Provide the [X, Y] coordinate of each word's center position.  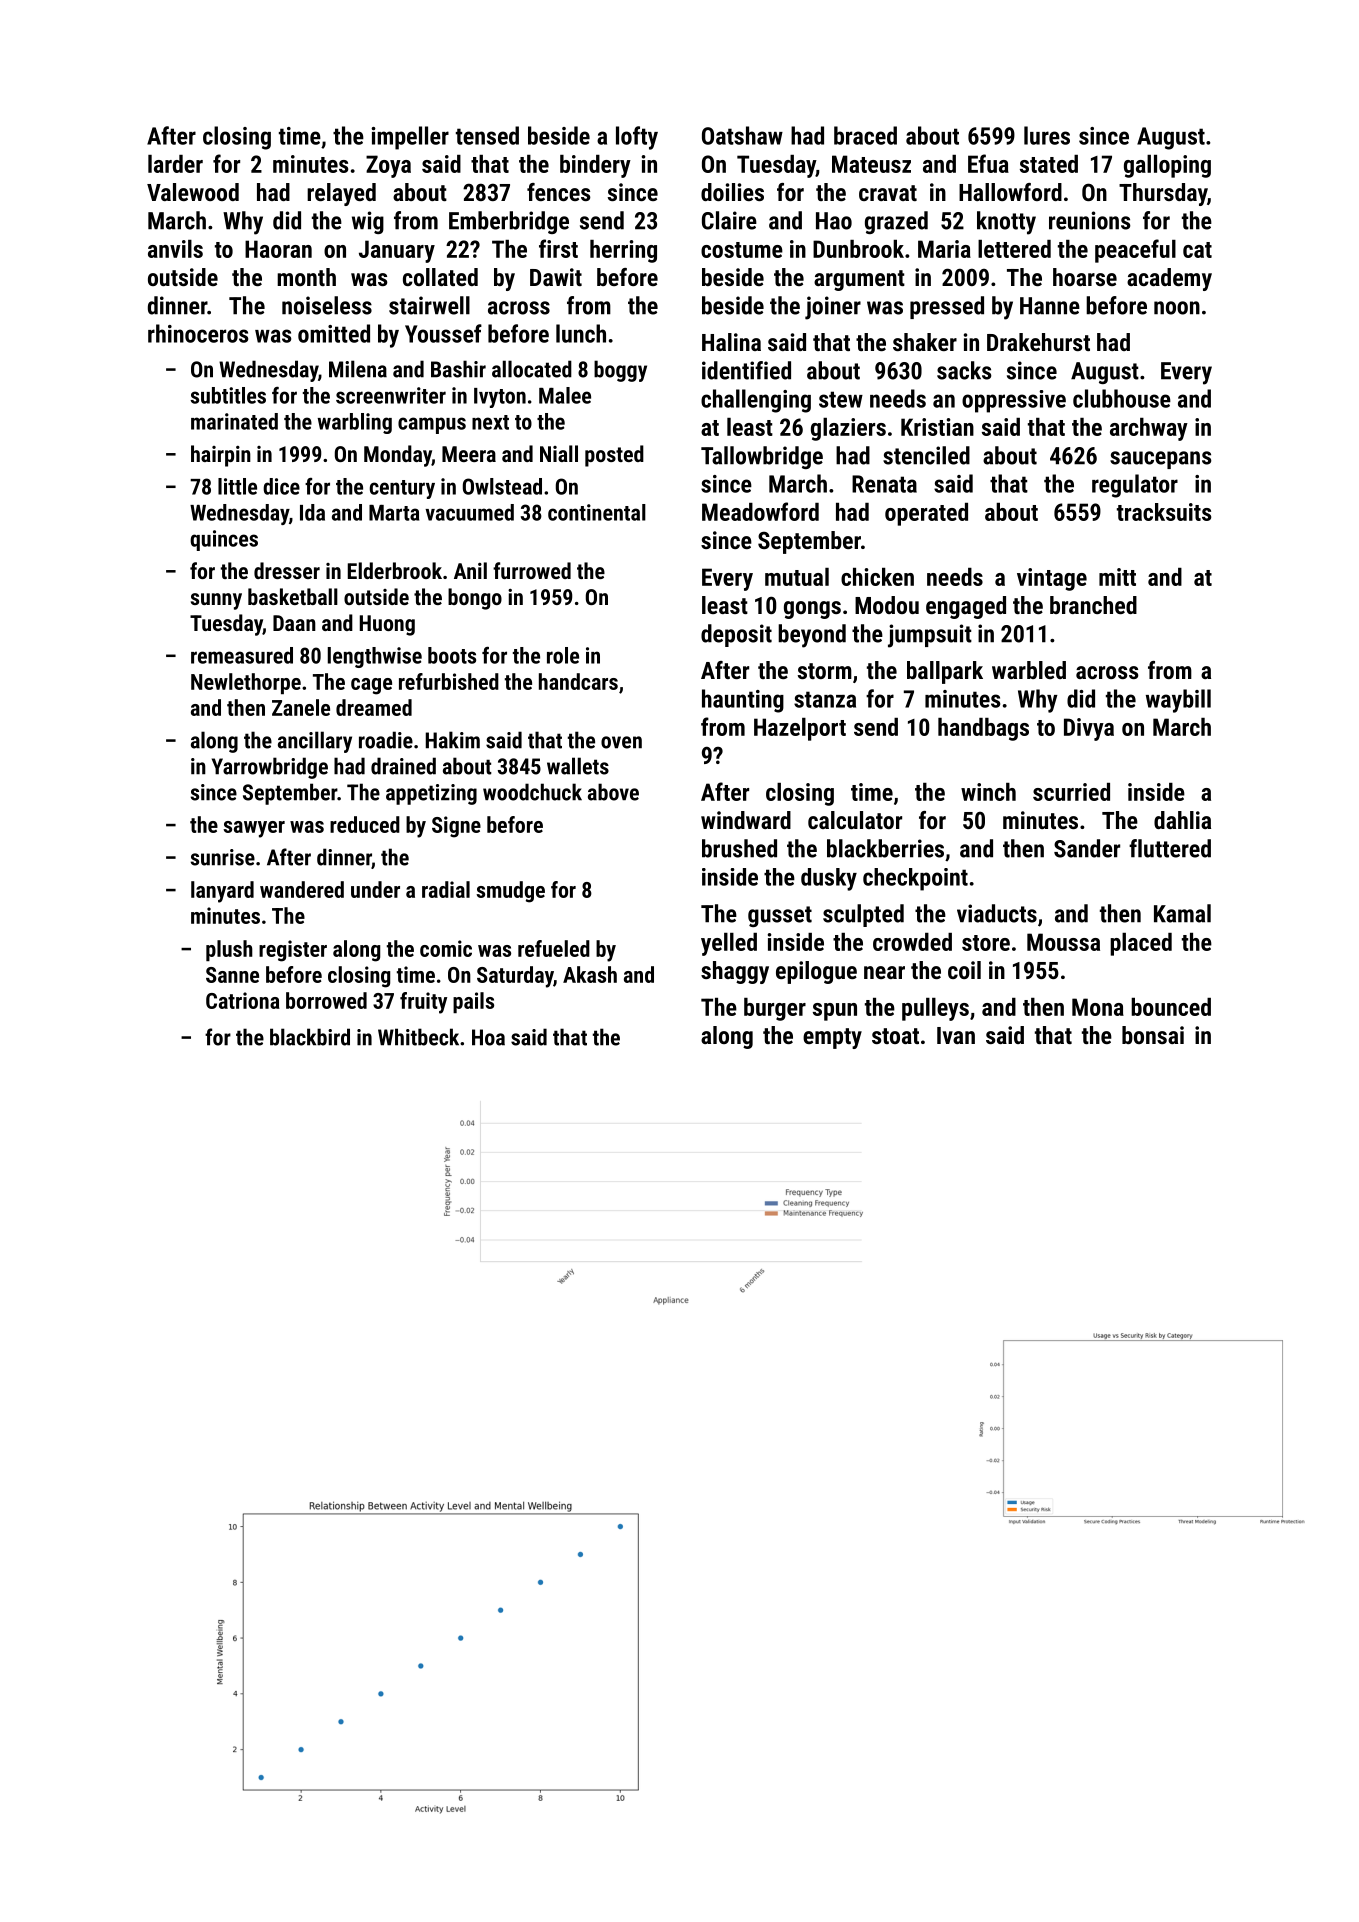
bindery [595, 166]
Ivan [956, 1035]
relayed [341, 194]
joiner [833, 308]
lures [1047, 135]
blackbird [310, 1037]
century [402, 489]
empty [832, 1038]
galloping [1167, 166]
